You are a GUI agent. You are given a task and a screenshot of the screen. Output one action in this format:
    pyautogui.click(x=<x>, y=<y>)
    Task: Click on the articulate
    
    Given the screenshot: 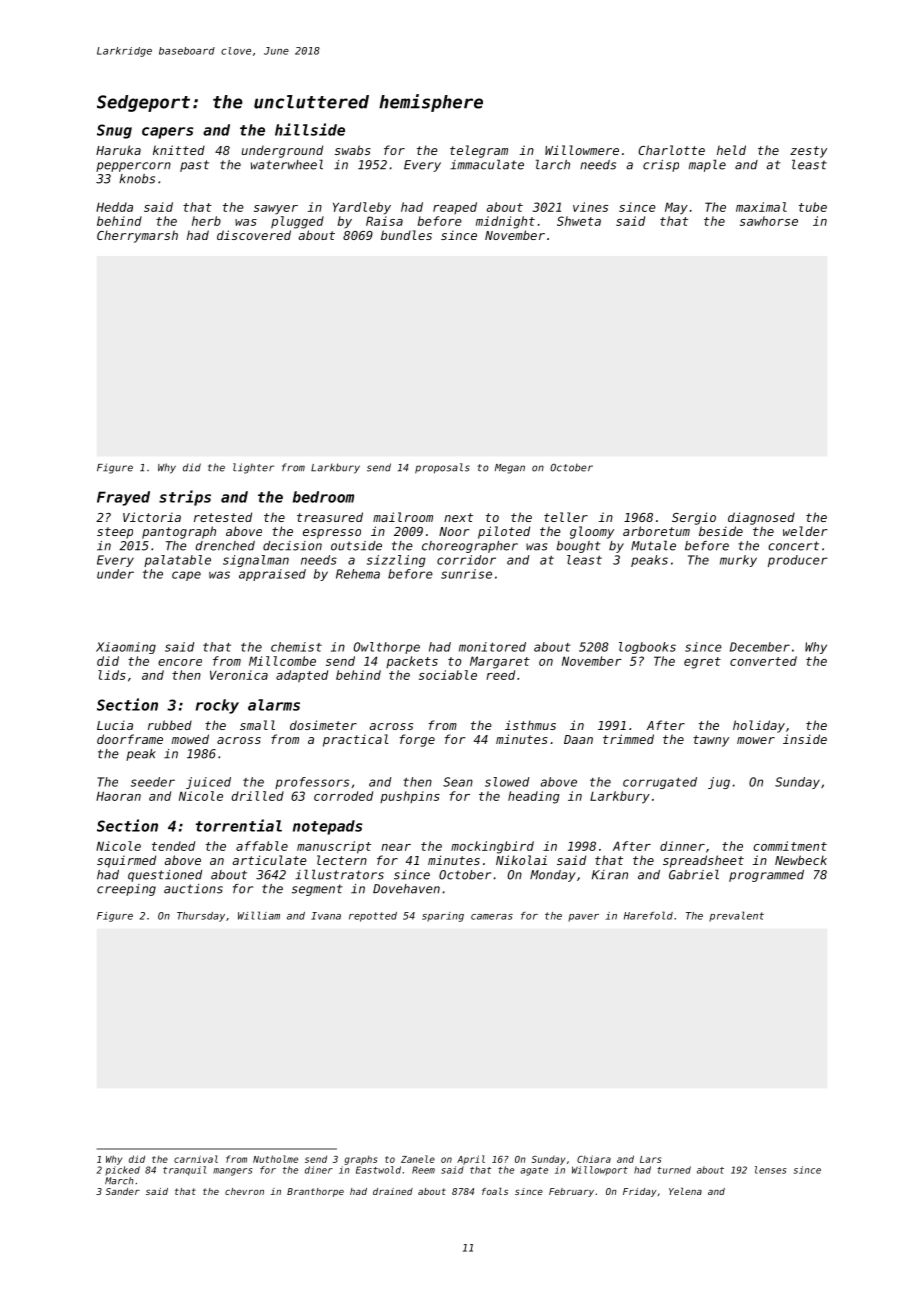 What is the action you would take?
    pyautogui.click(x=269, y=860)
